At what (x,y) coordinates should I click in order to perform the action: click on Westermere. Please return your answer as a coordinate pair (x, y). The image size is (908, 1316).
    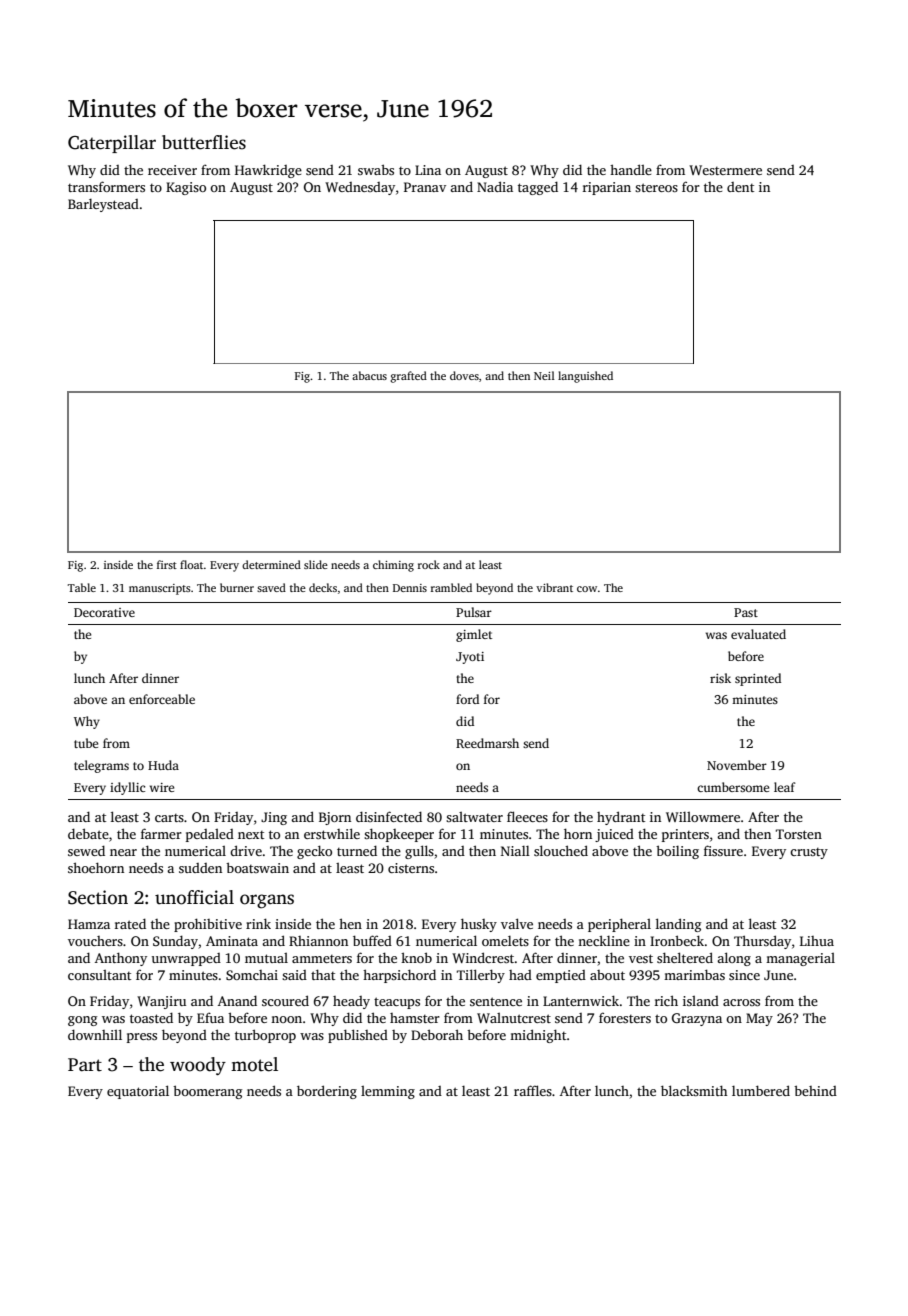
    Looking at the image, I should click on (725, 170).
